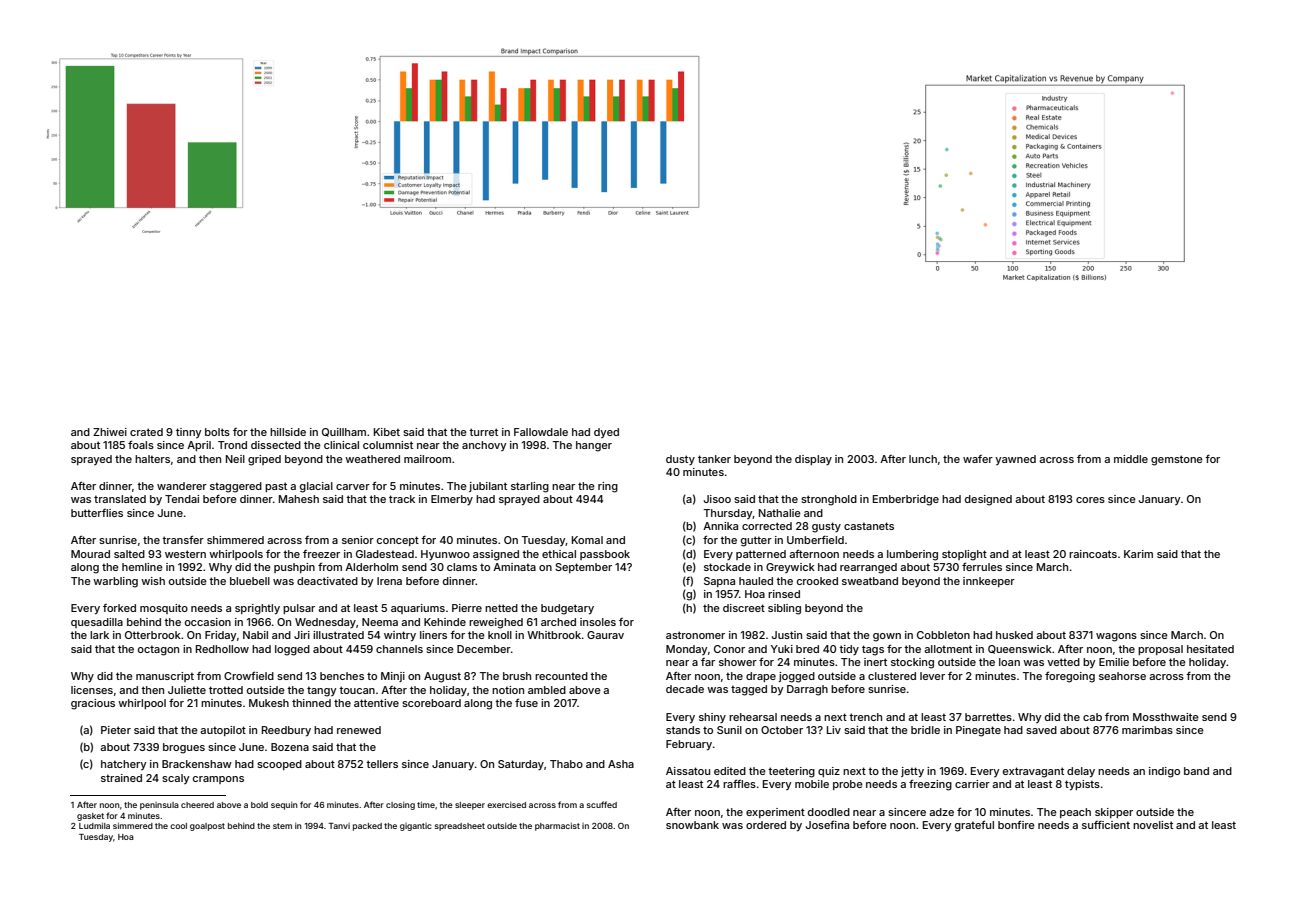 The height and width of the page is (924, 1308). What do you see at coordinates (739, 783) in the page?
I see `raffles` at bounding box center [739, 783].
